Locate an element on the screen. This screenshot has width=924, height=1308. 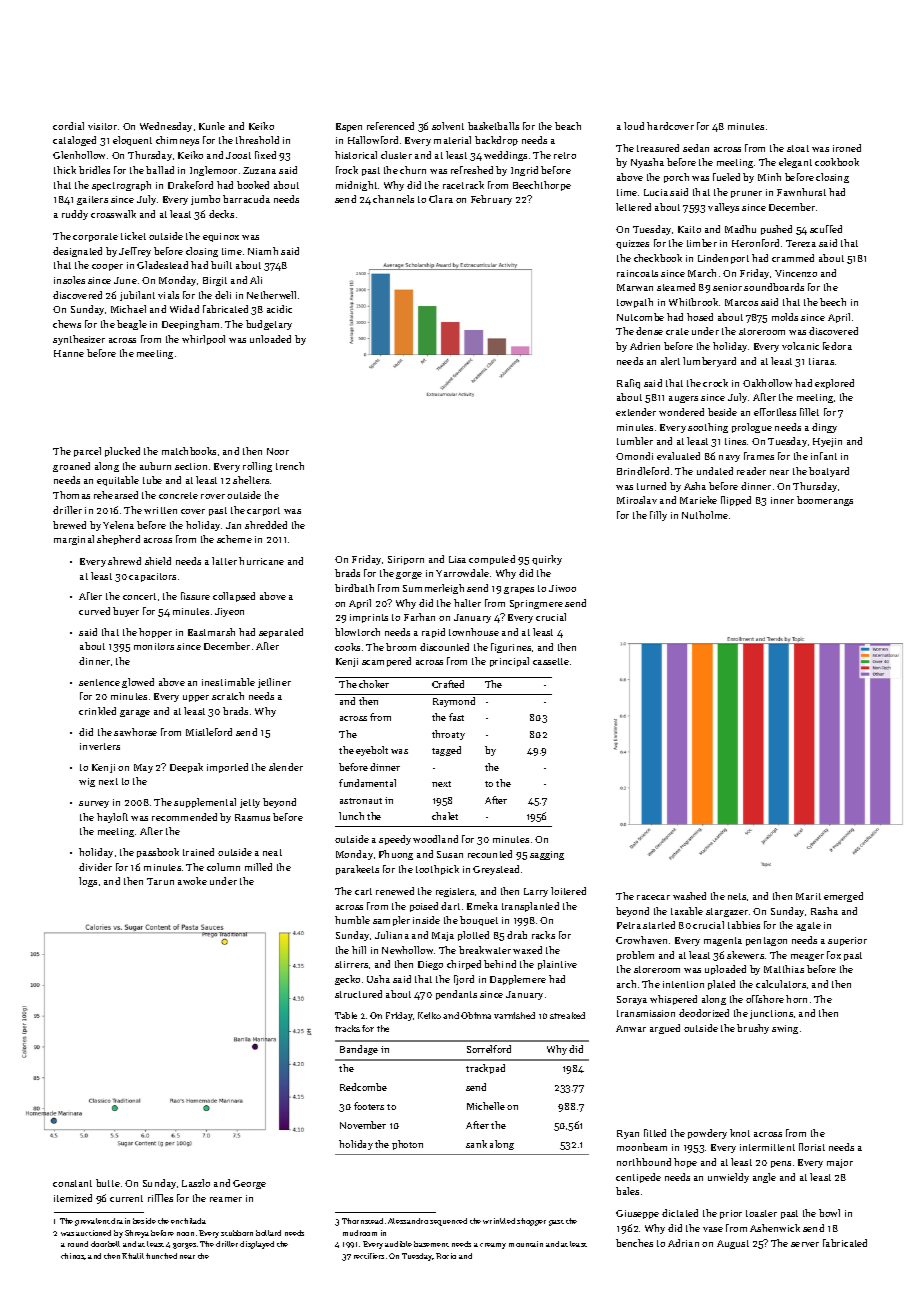
loud is located at coordinates (634, 126).
